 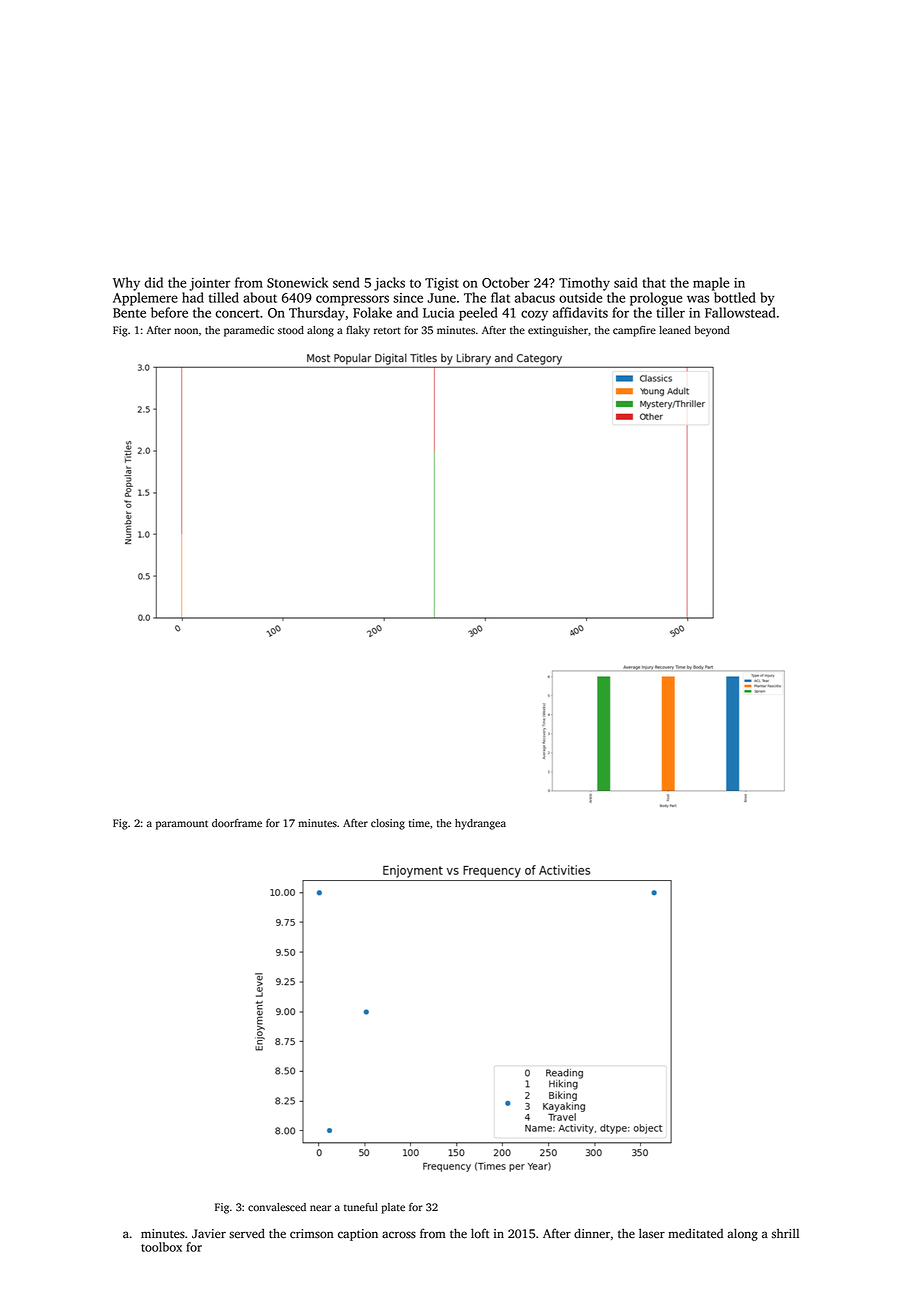 What do you see at coordinates (372, 312) in the screenshot?
I see `Folake` at bounding box center [372, 312].
